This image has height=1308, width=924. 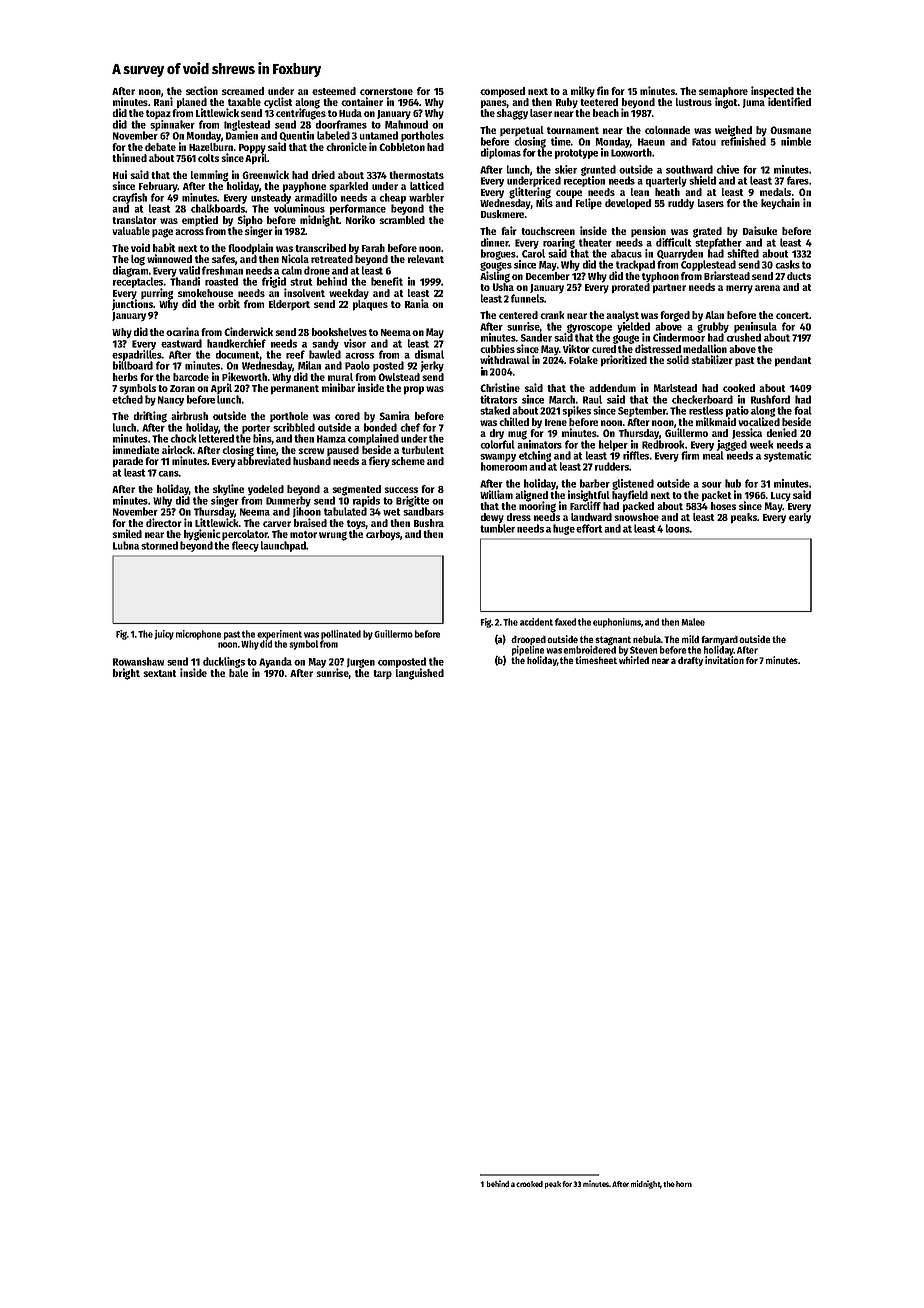 I want to click on whirled, so click(x=634, y=660).
